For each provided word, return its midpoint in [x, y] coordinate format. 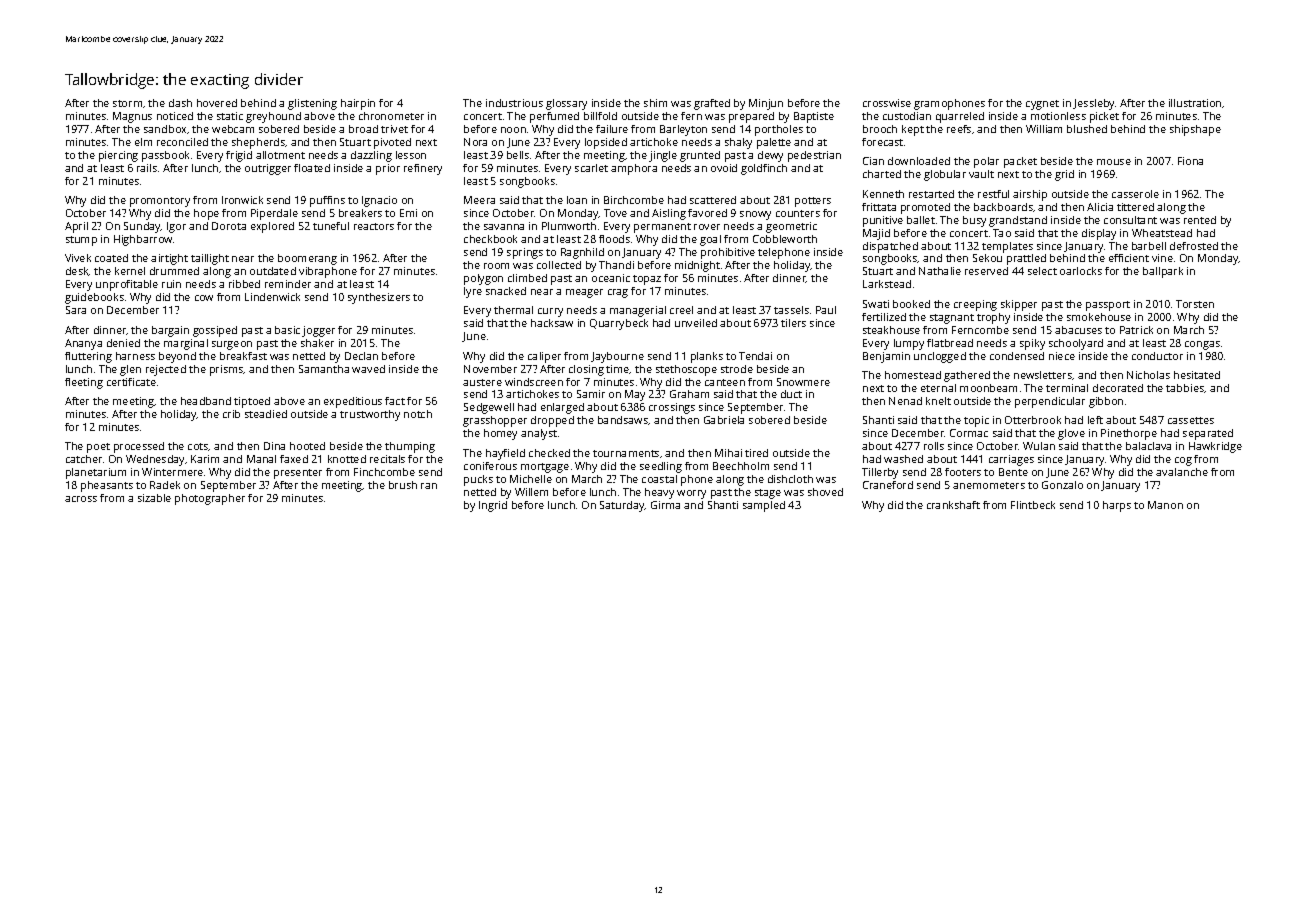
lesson [411, 155]
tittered [1135, 207]
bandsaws [623, 420]
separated [1208, 434]
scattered [713, 200]
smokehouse [1099, 317]
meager [584, 293]
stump [81, 241]
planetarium [96, 473]
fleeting [84, 383]
